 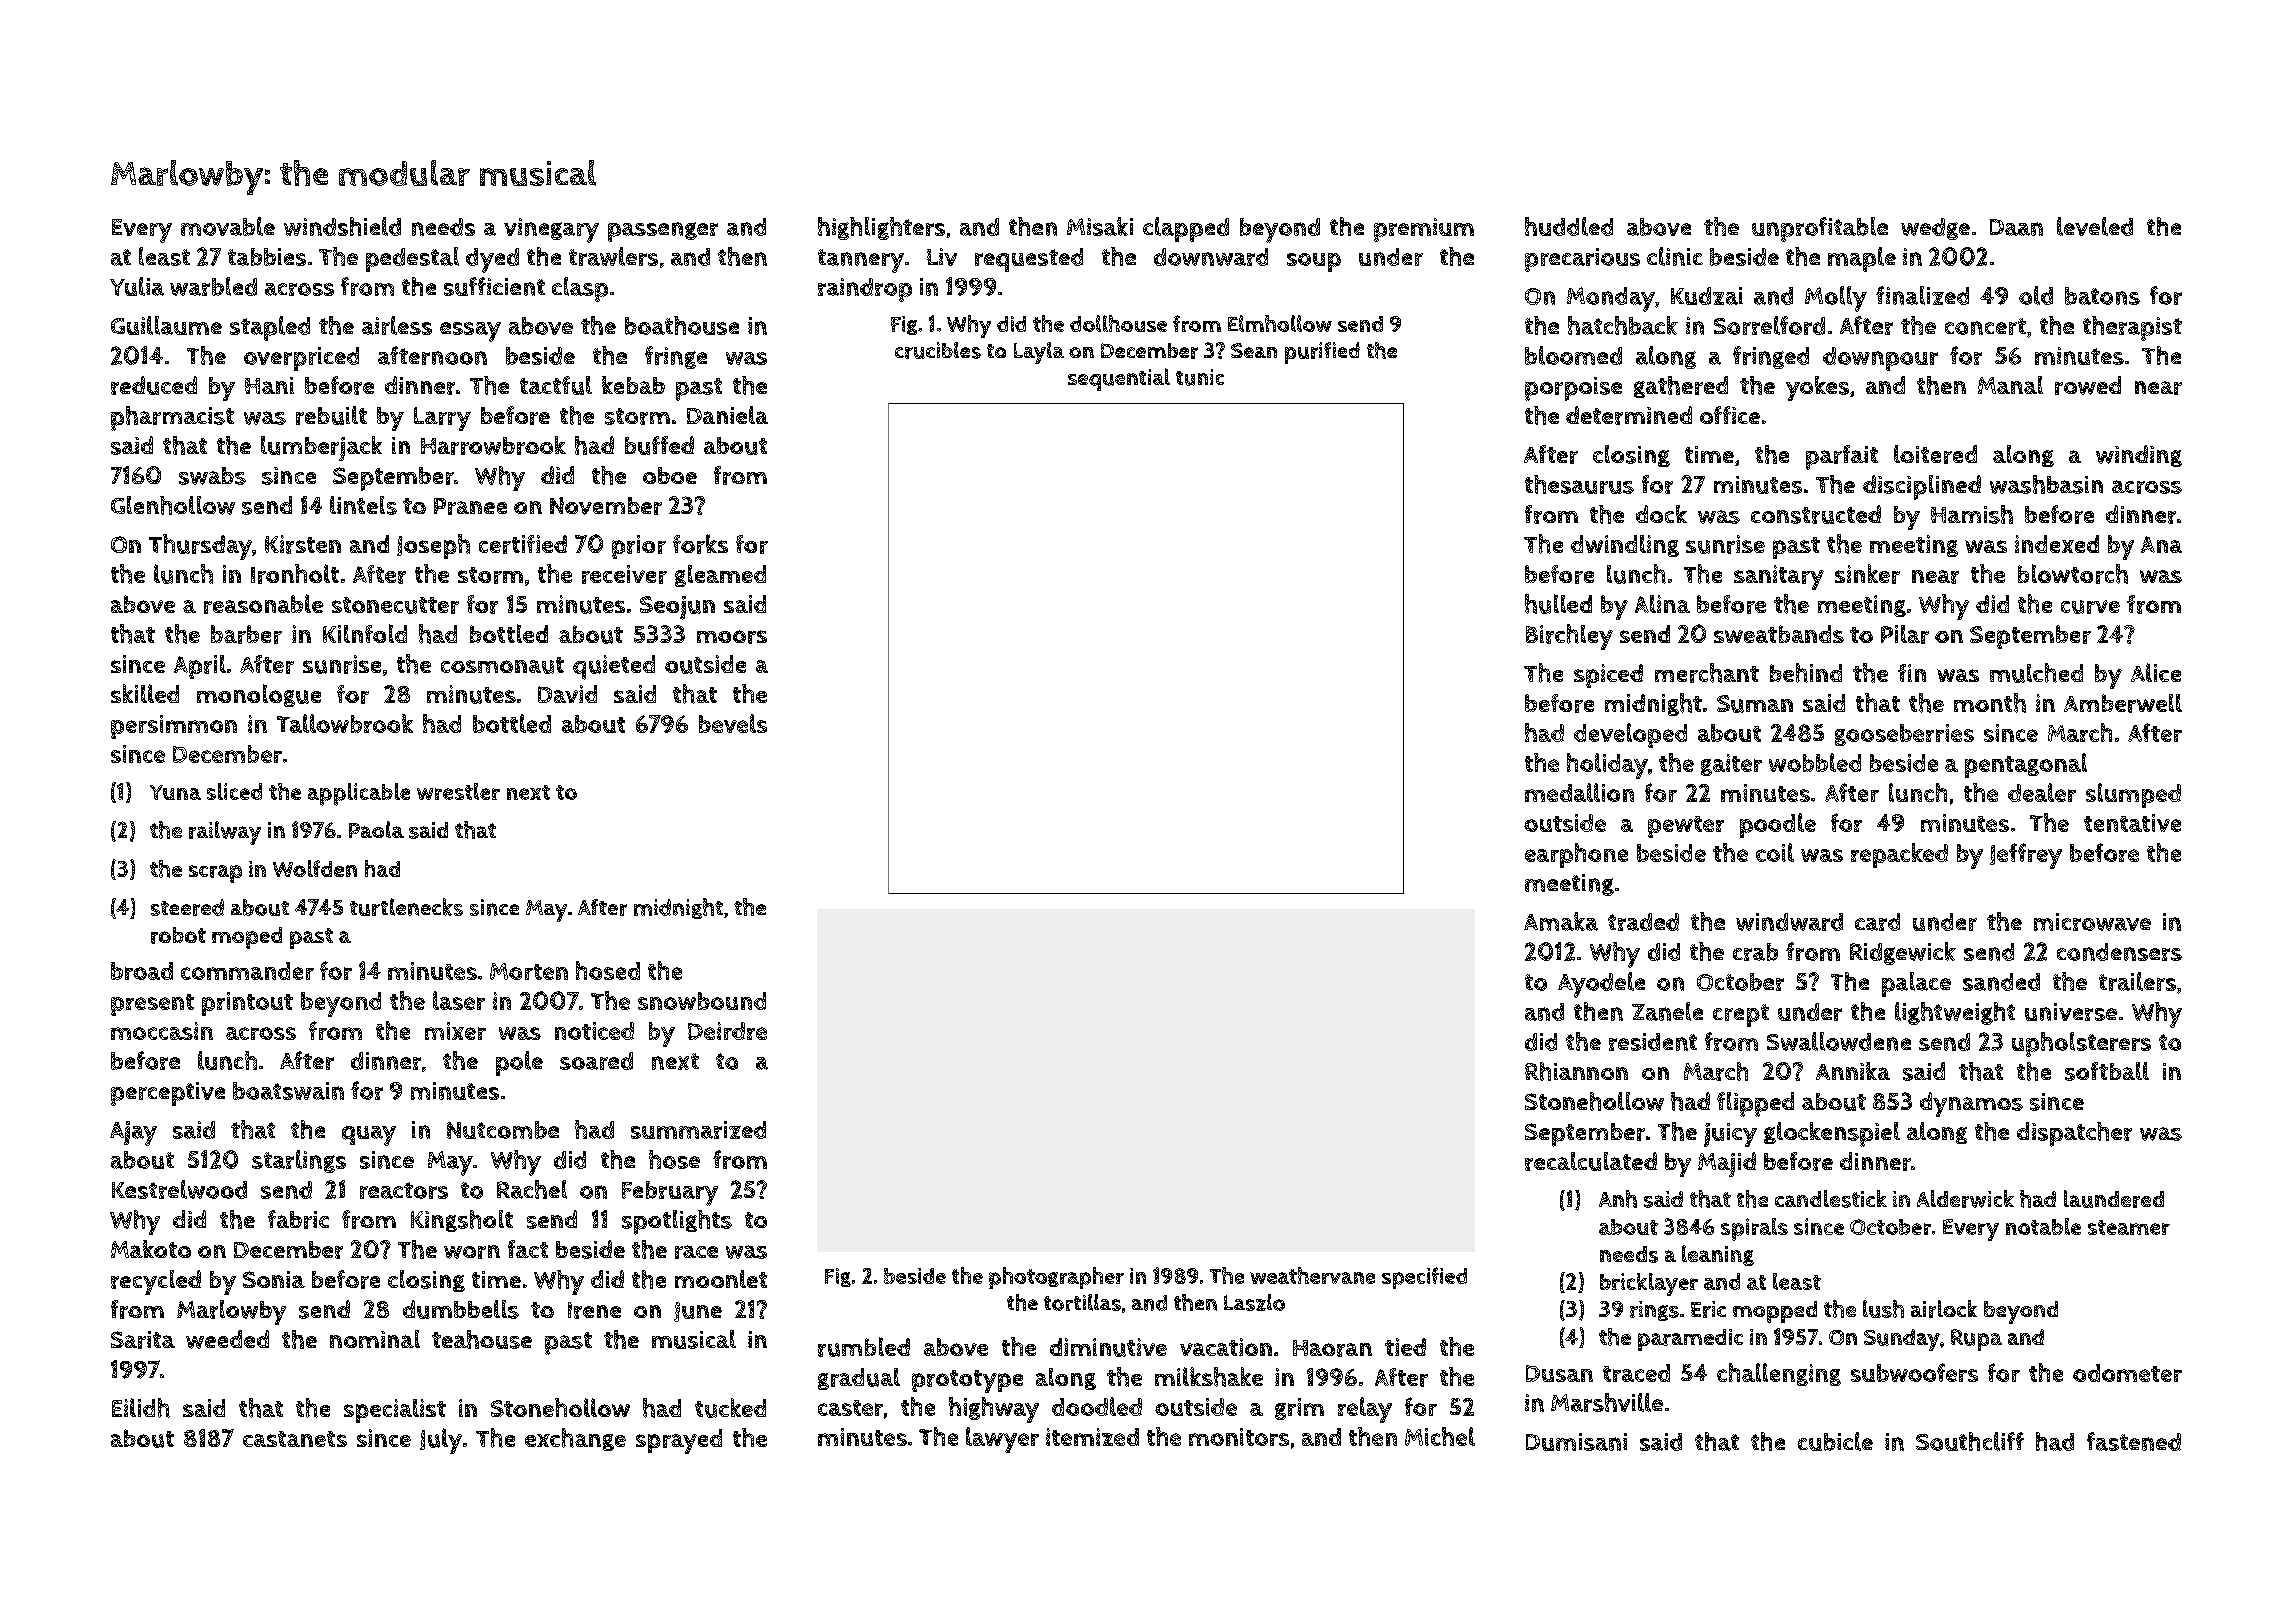 I want to click on Michel, so click(x=1440, y=1436).
